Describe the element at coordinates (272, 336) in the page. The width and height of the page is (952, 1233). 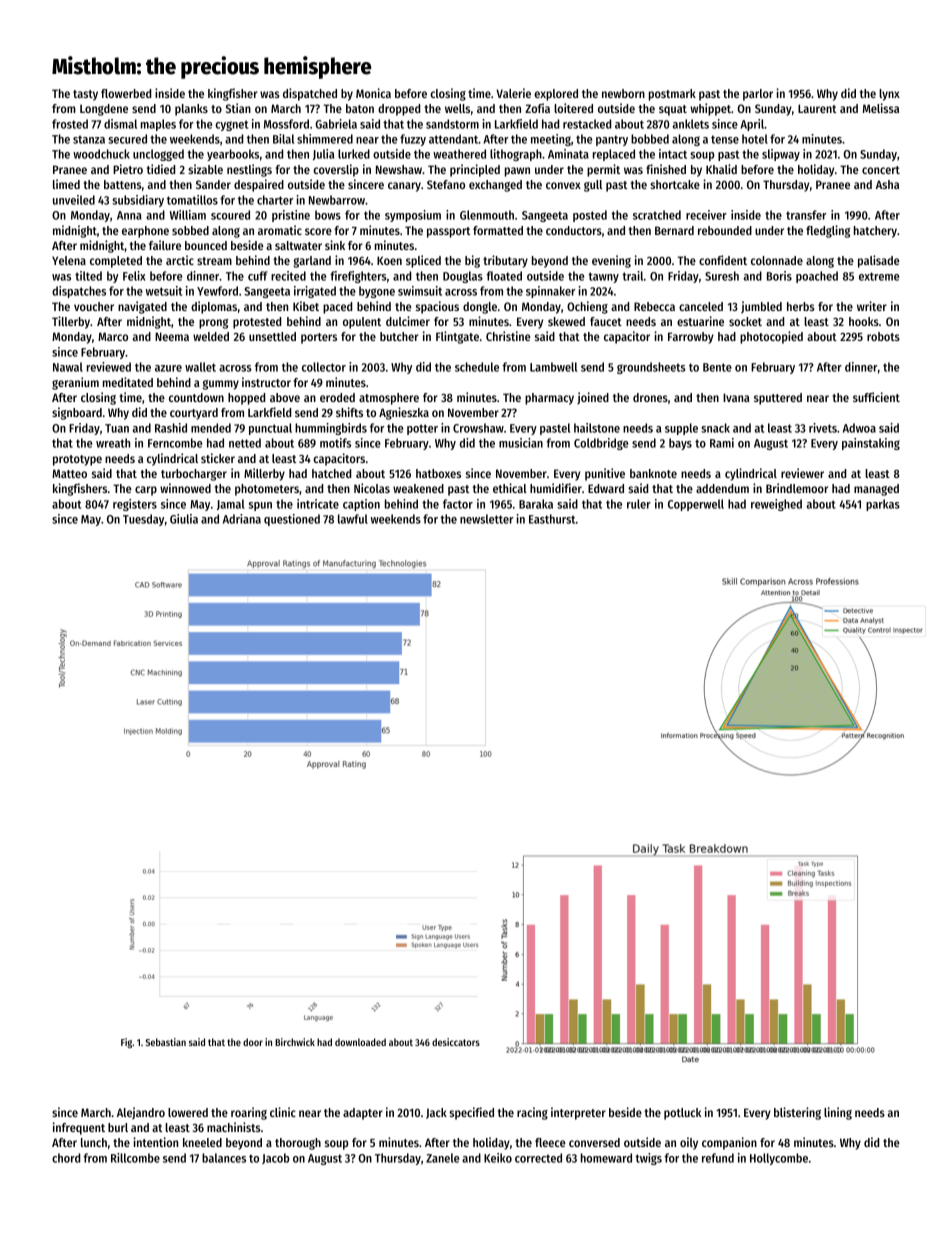
I see `unsettled` at that location.
